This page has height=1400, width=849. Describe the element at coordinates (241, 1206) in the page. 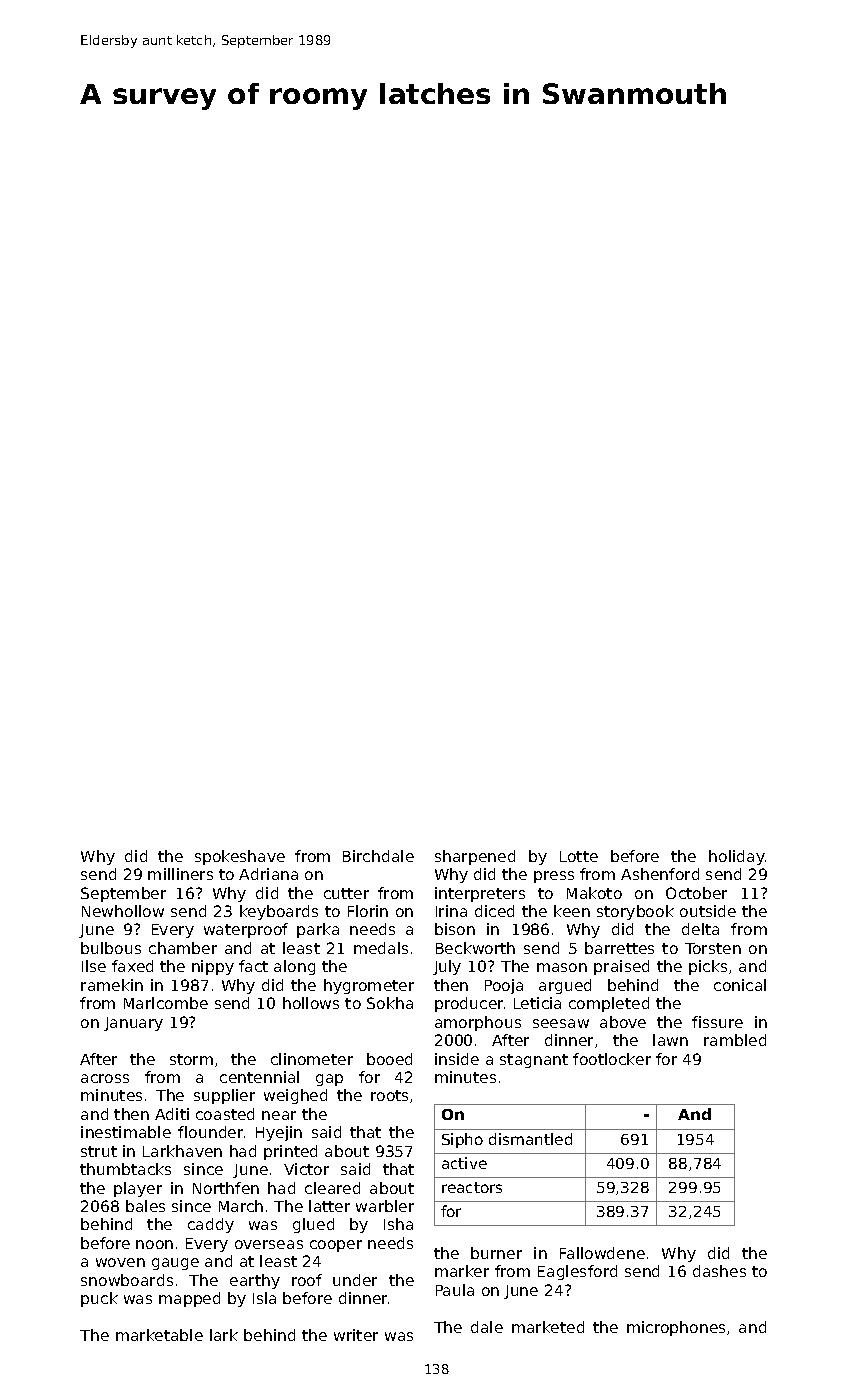

I see `March` at that location.
